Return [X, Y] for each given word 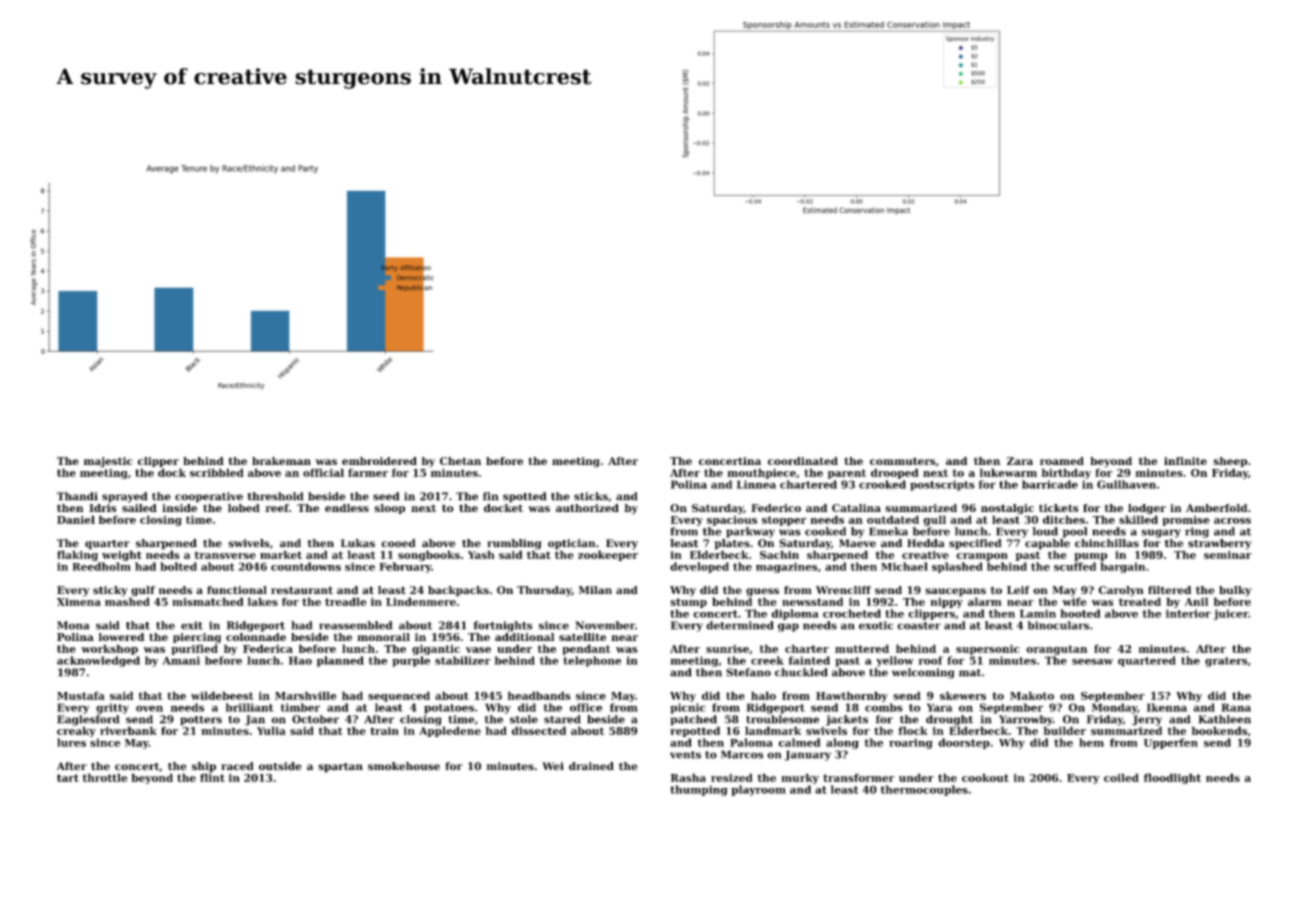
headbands [539, 695]
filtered [1169, 590]
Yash [481, 554]
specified [975, 544]
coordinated [803, 461]
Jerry [1147, 720]
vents [685, 755]
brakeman [281, 461]
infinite [1185, 461]
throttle [104, 777]
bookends [1219, 730]
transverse [225, 555]
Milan [595, 590]
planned [340, 661]
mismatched [208, 601]
